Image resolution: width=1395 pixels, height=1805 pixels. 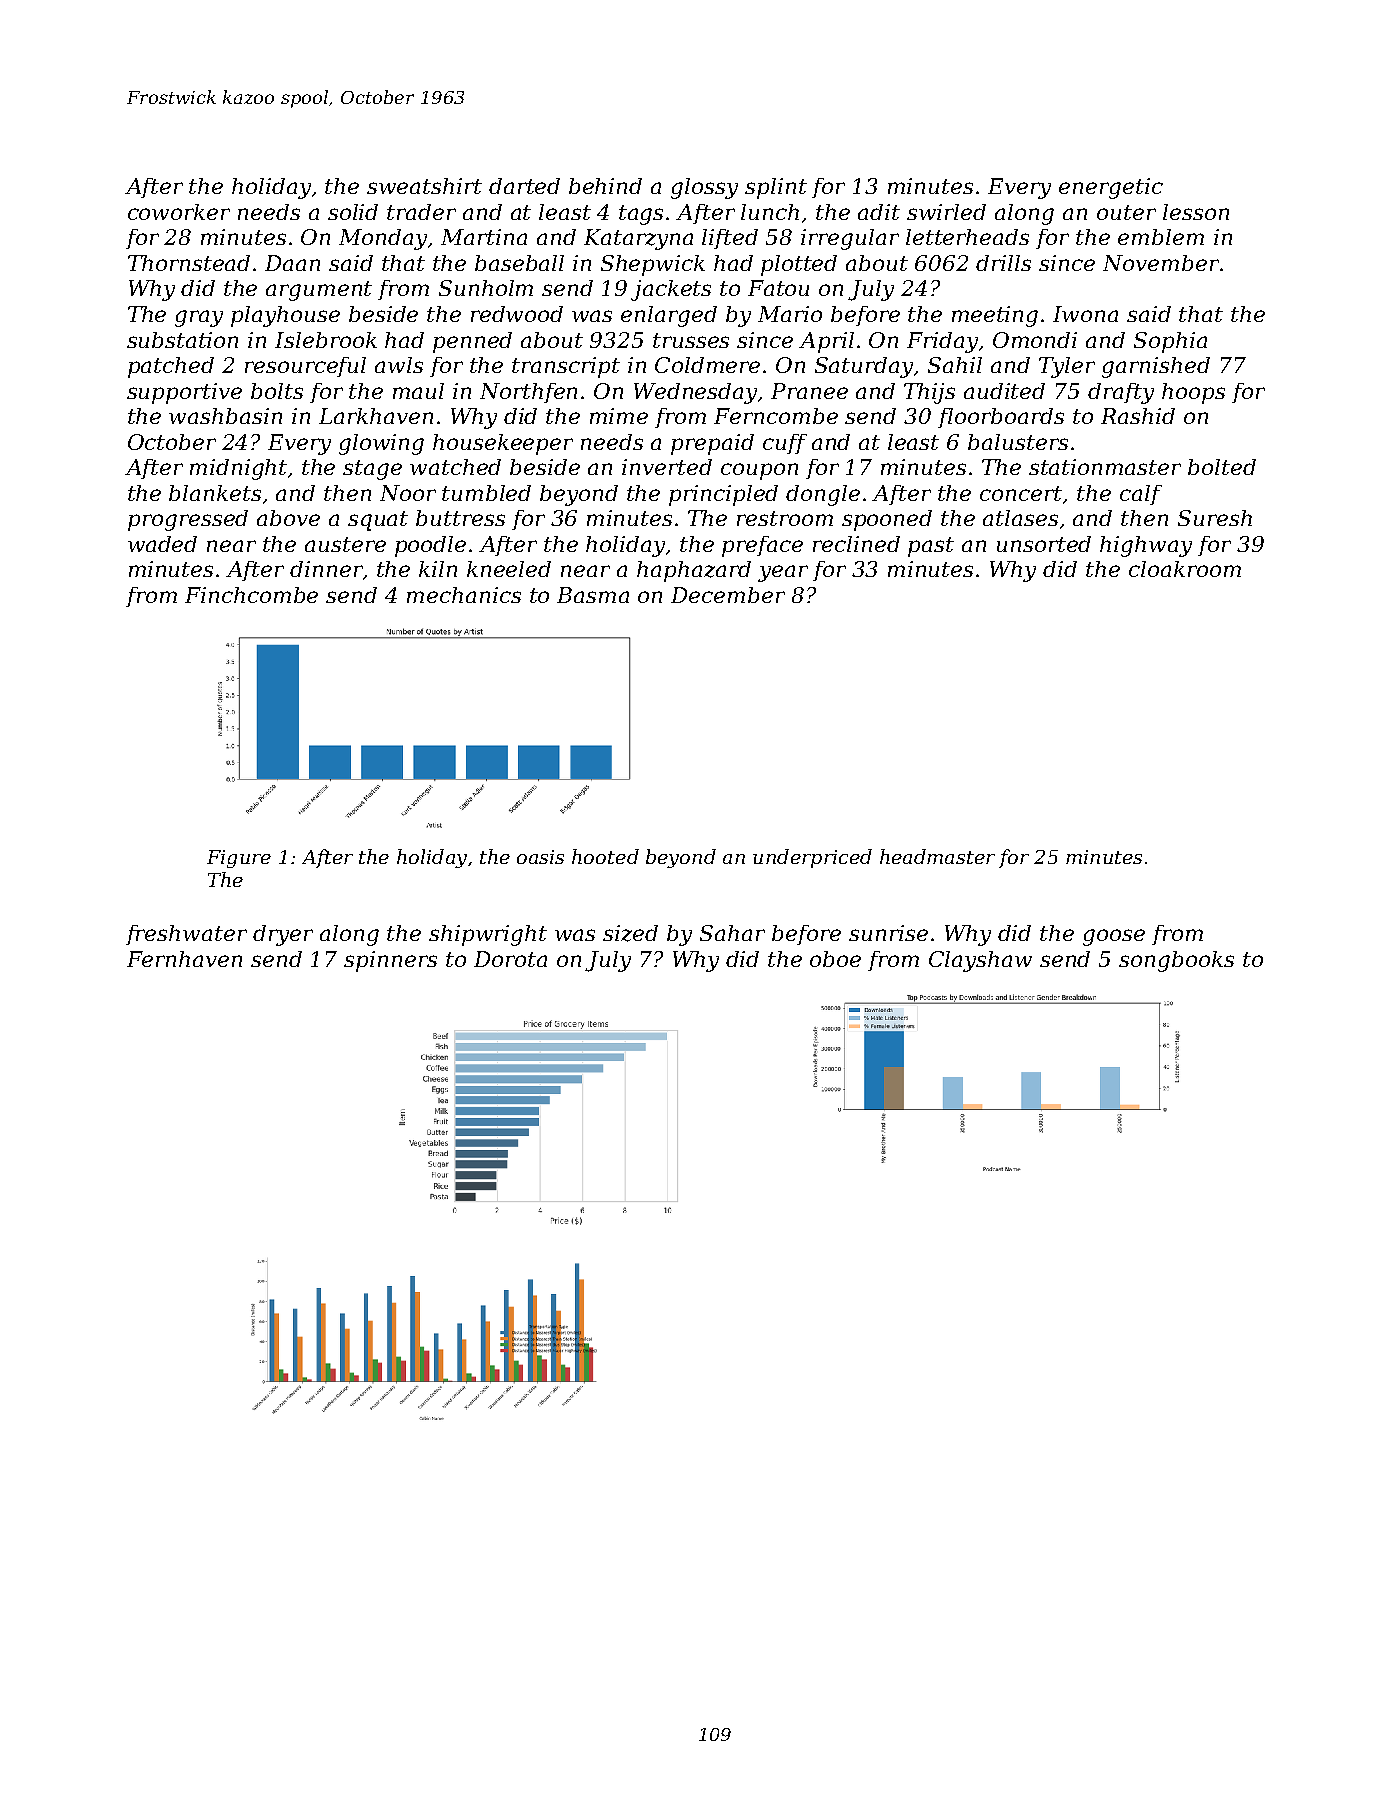 I want to click on goose, so click(x=1114, y=937).
